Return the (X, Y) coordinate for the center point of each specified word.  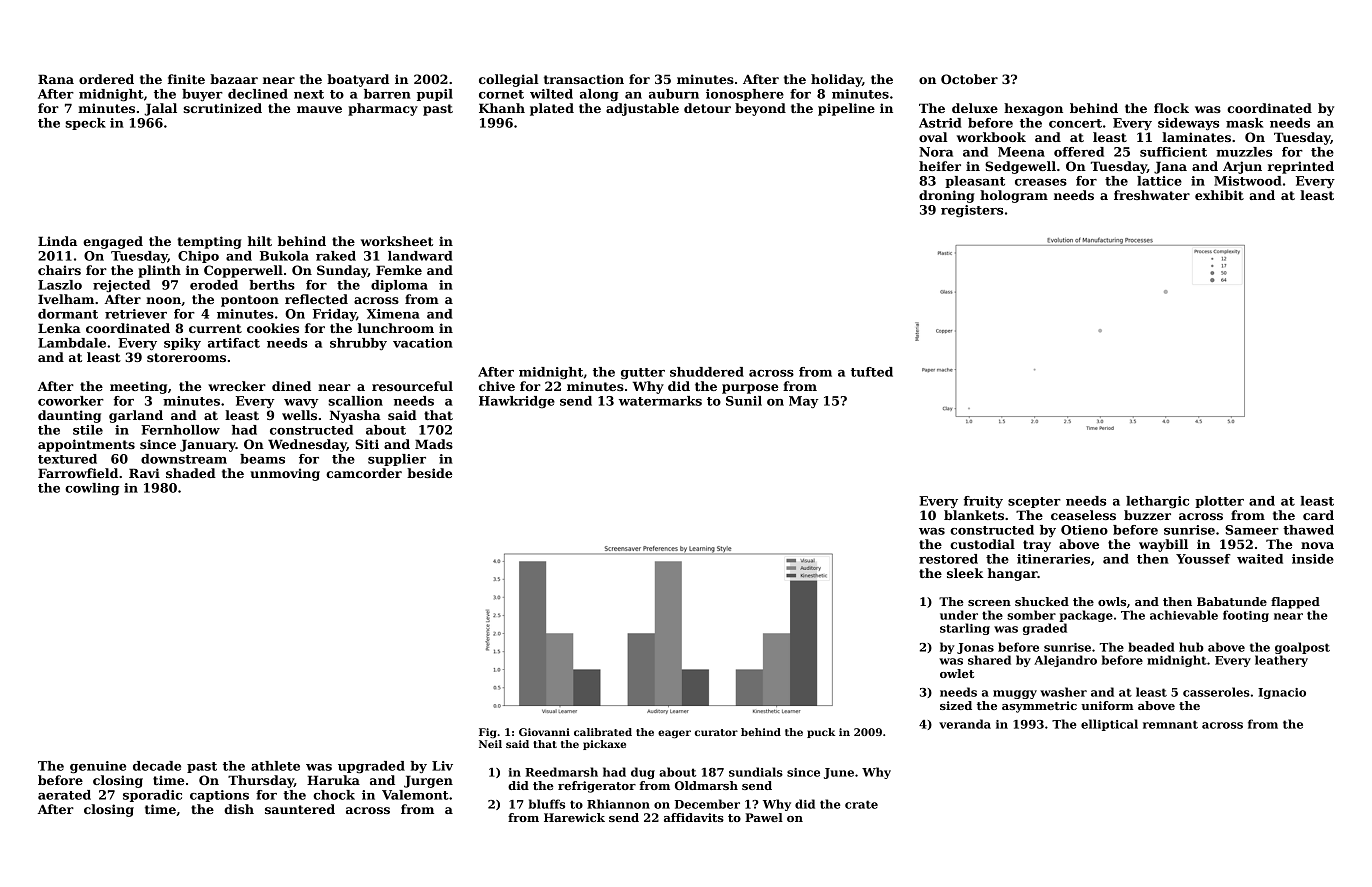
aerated (64, 795)
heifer (940, 166)
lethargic (1157, 502)
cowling (92, 489)
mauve (319, 109)
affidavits (694, 817)
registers (972, 211)
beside (430, 473)
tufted (872, 372)
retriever (136, 314)
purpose (750, 389)
